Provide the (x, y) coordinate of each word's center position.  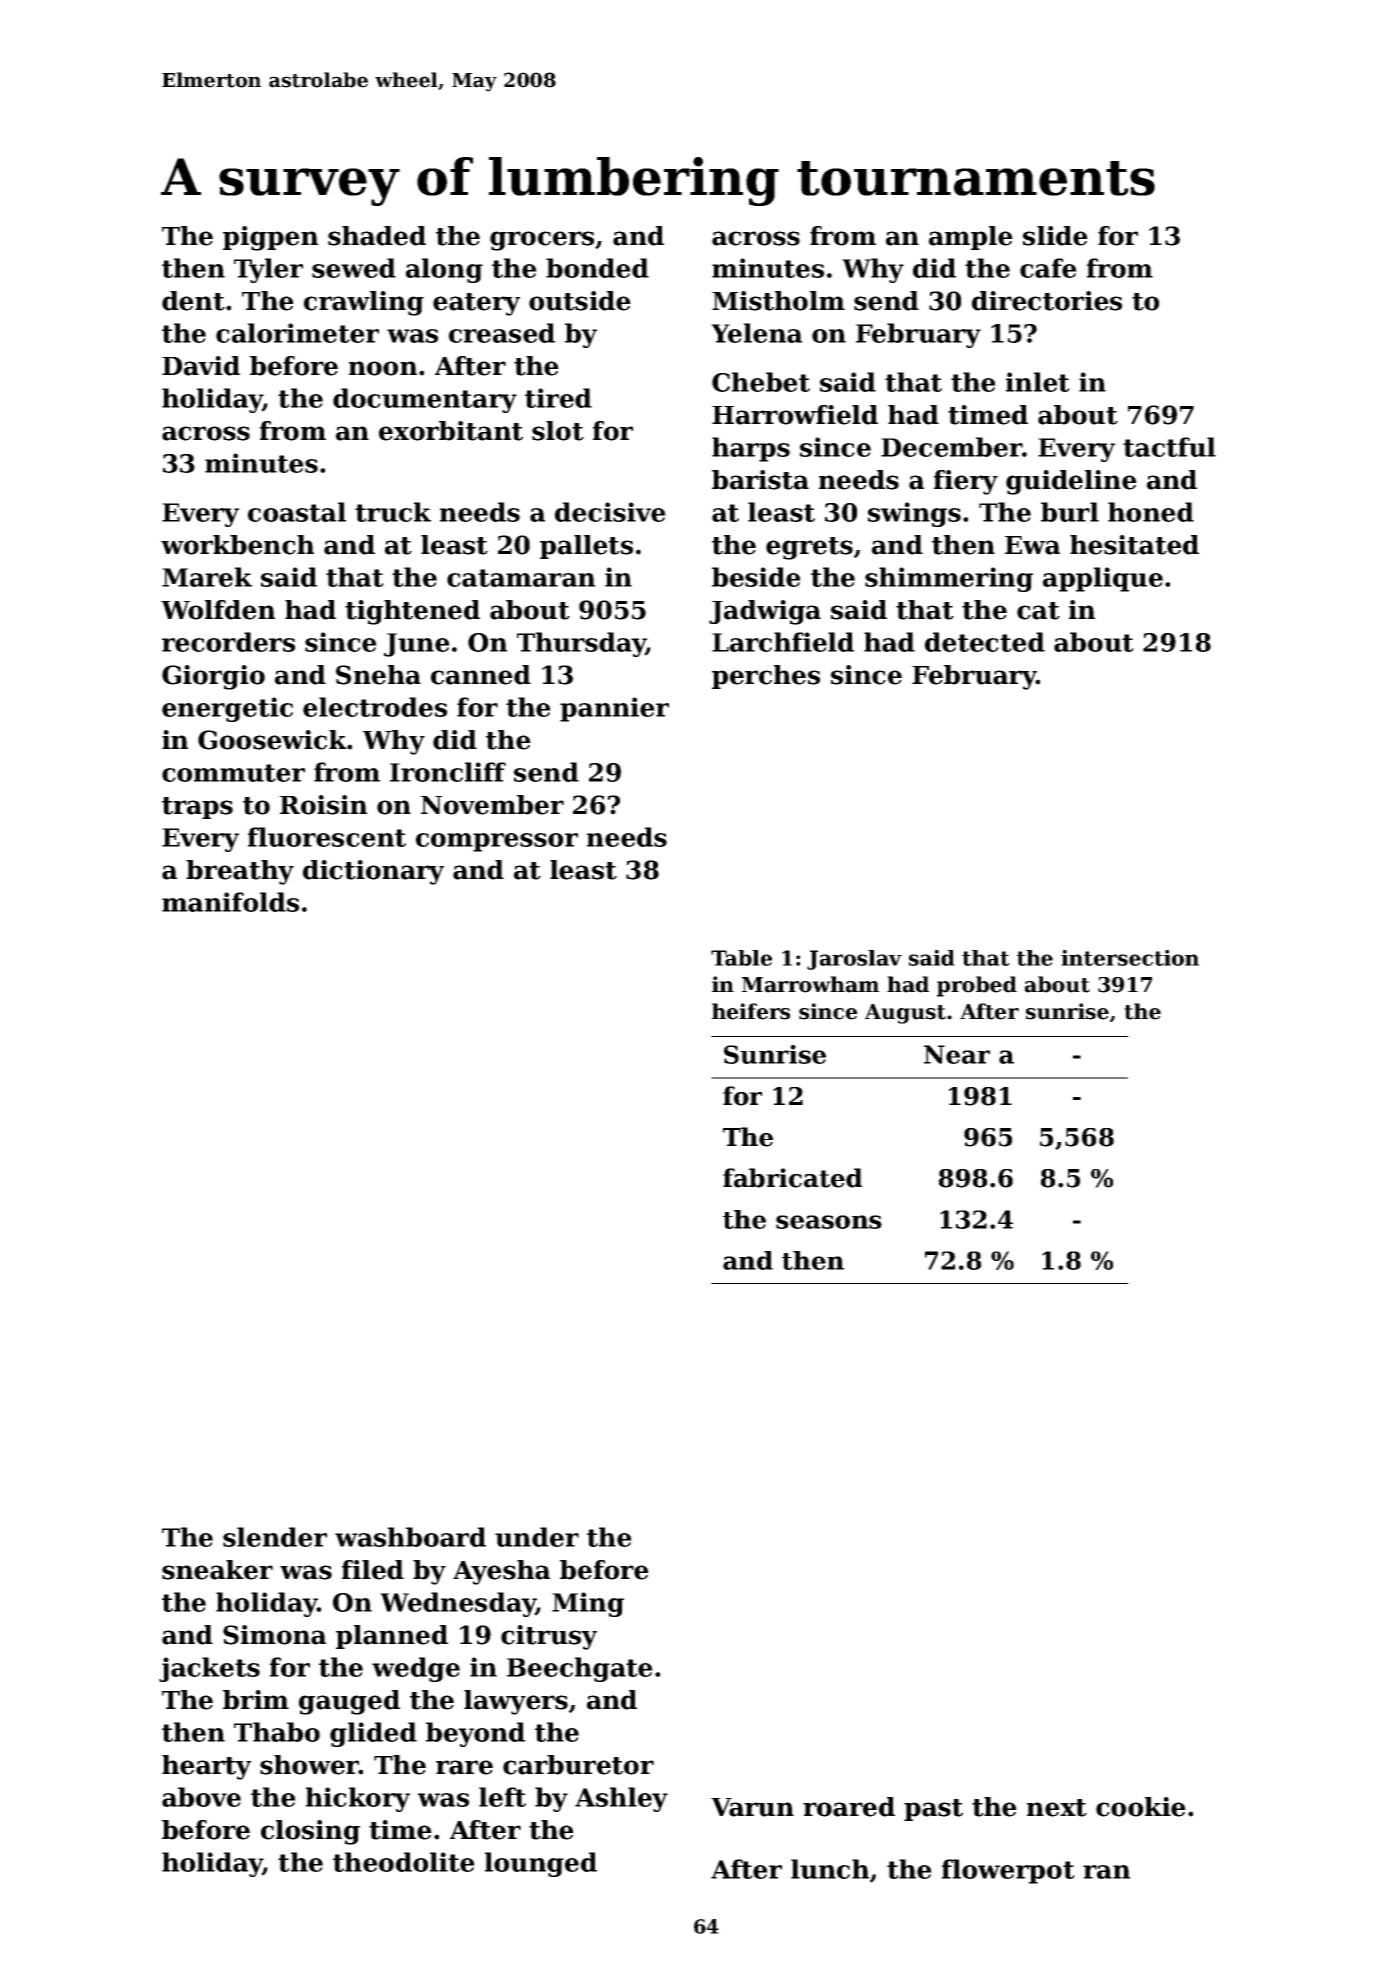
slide (1055, 236)
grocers (542, 241)
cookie (1141, 1807)
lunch (830, 1869)
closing (310, 1832)
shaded (377, 236)
